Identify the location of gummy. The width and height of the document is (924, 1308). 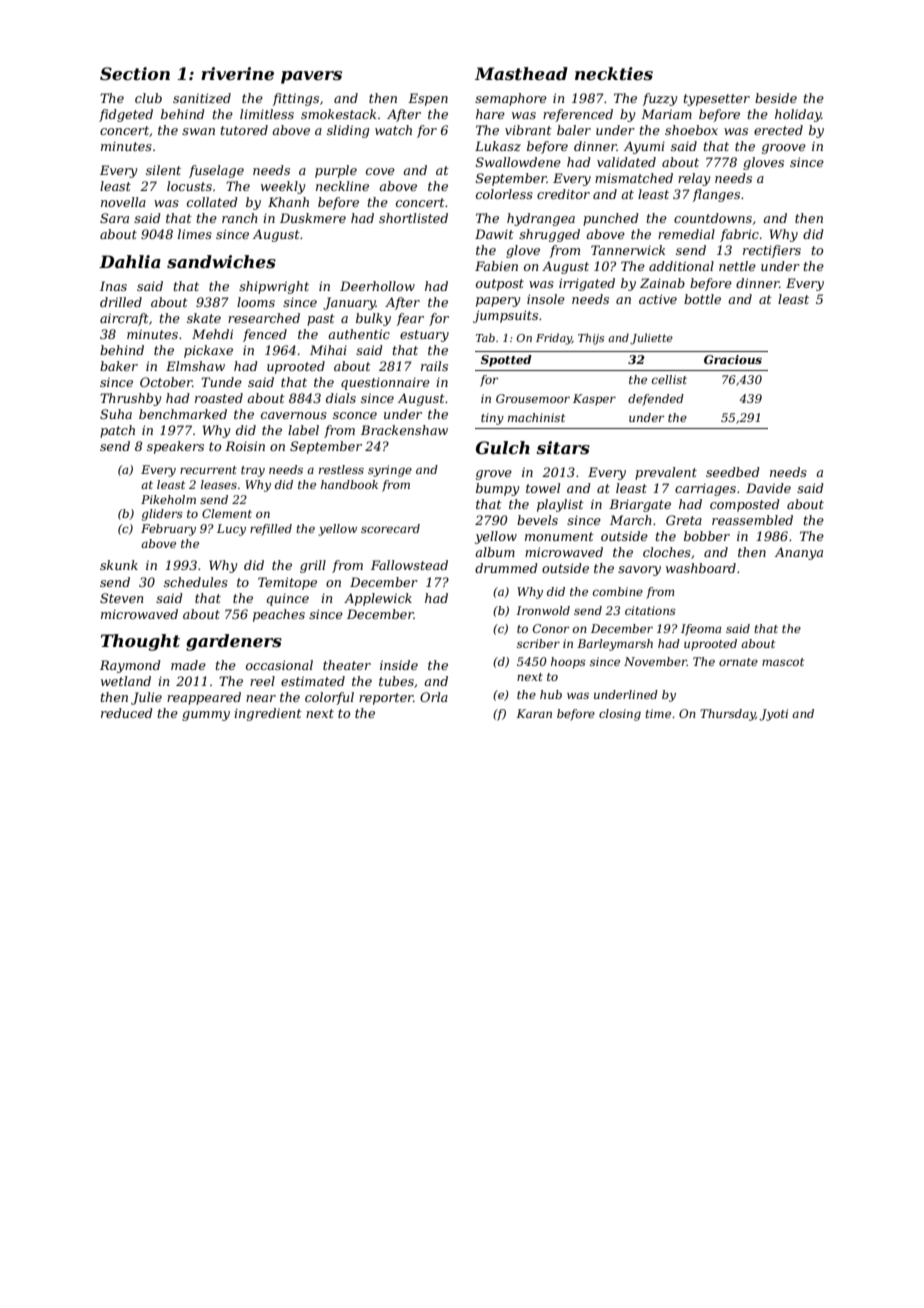
(206, 716).
